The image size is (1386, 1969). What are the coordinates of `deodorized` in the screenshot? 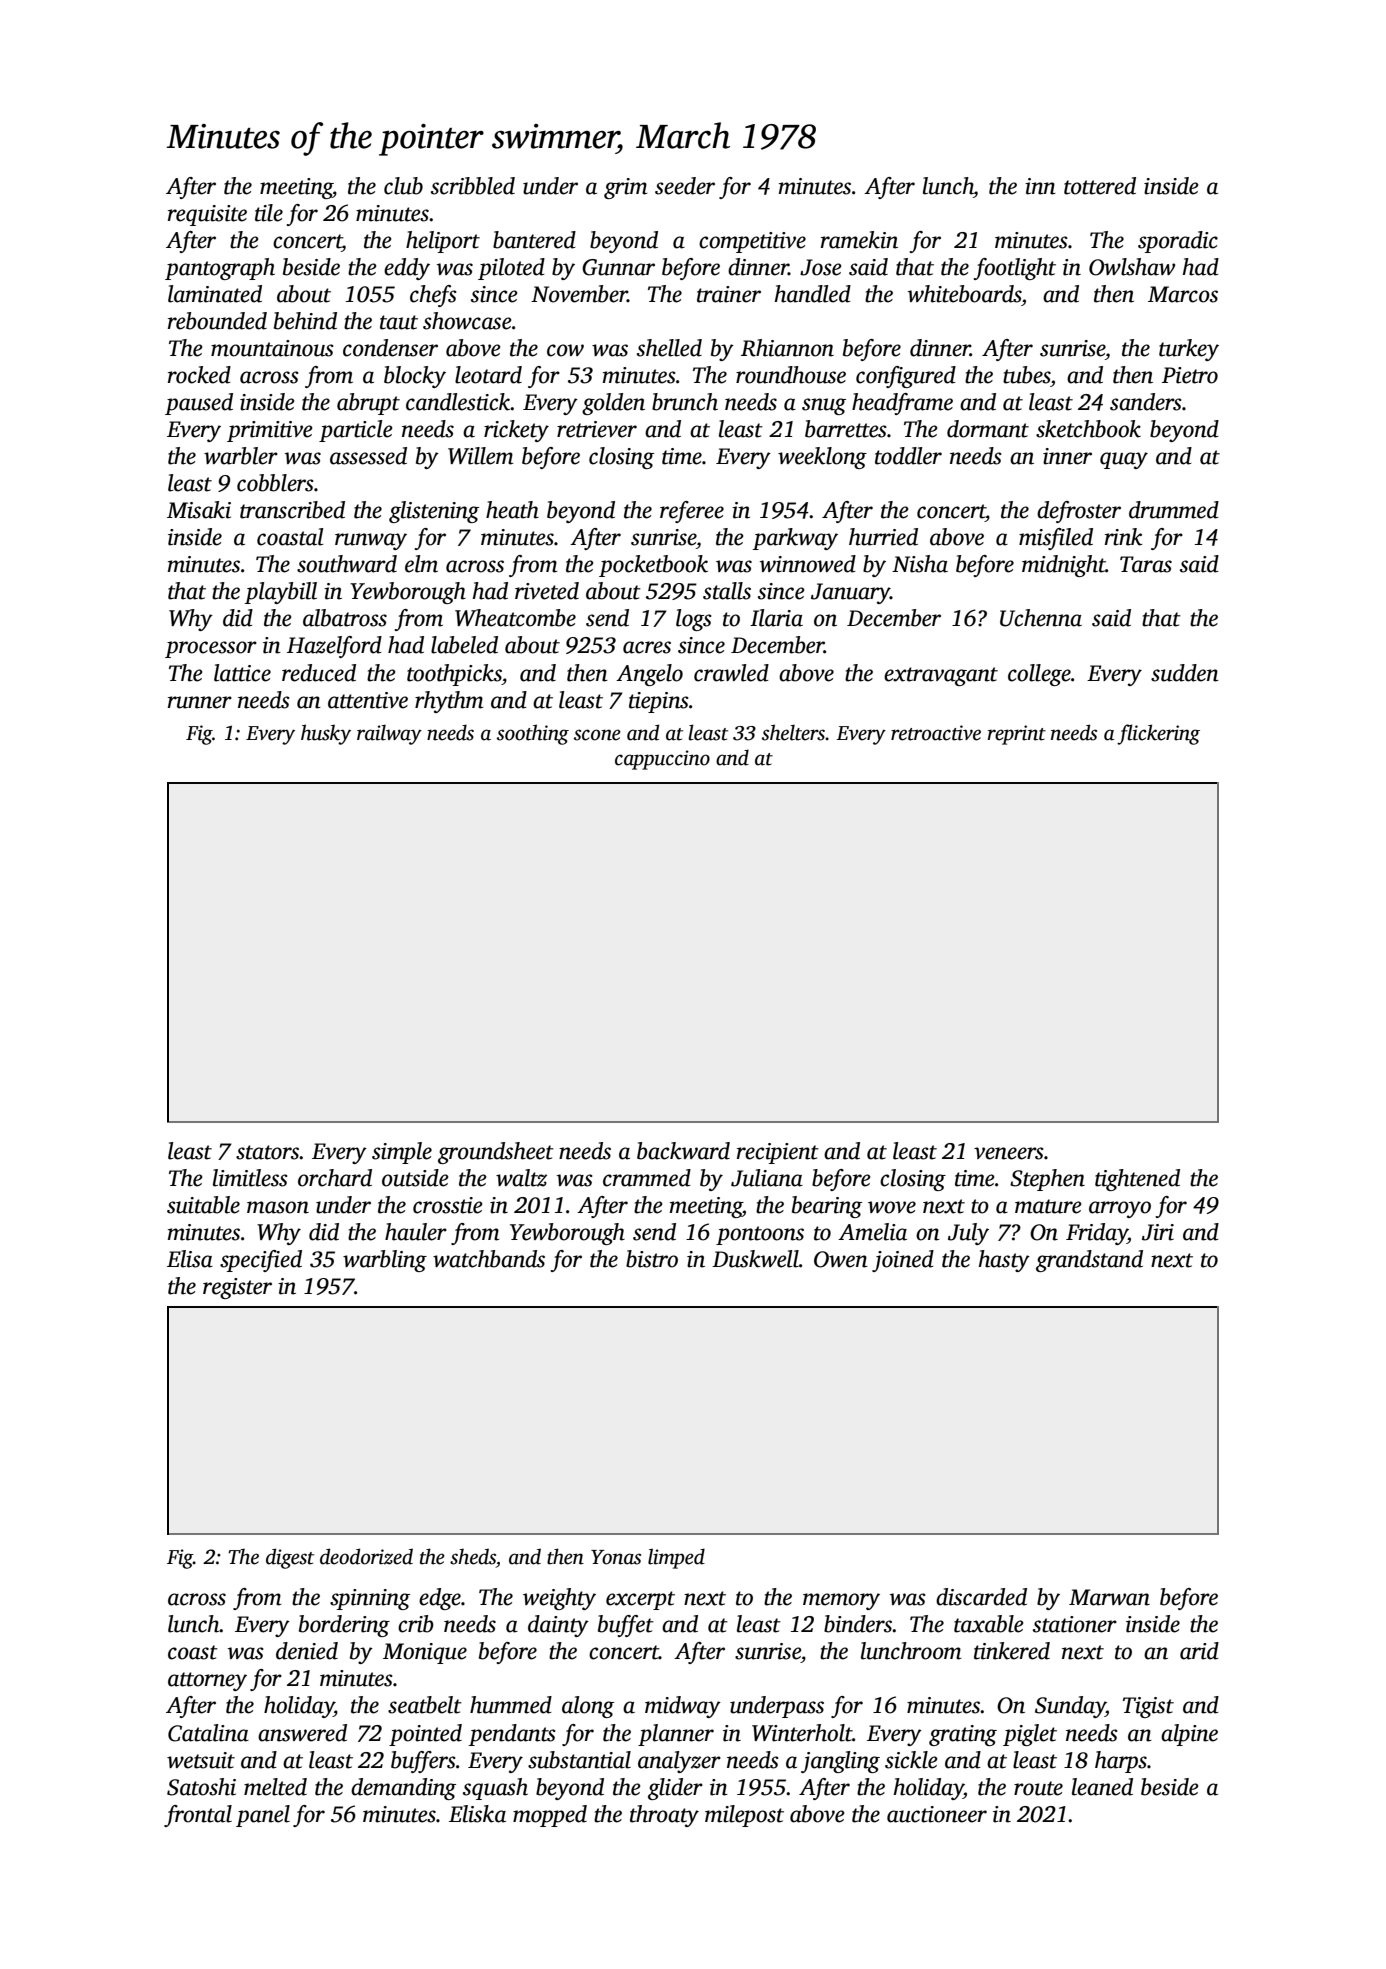 It's located at (366, 1556).
